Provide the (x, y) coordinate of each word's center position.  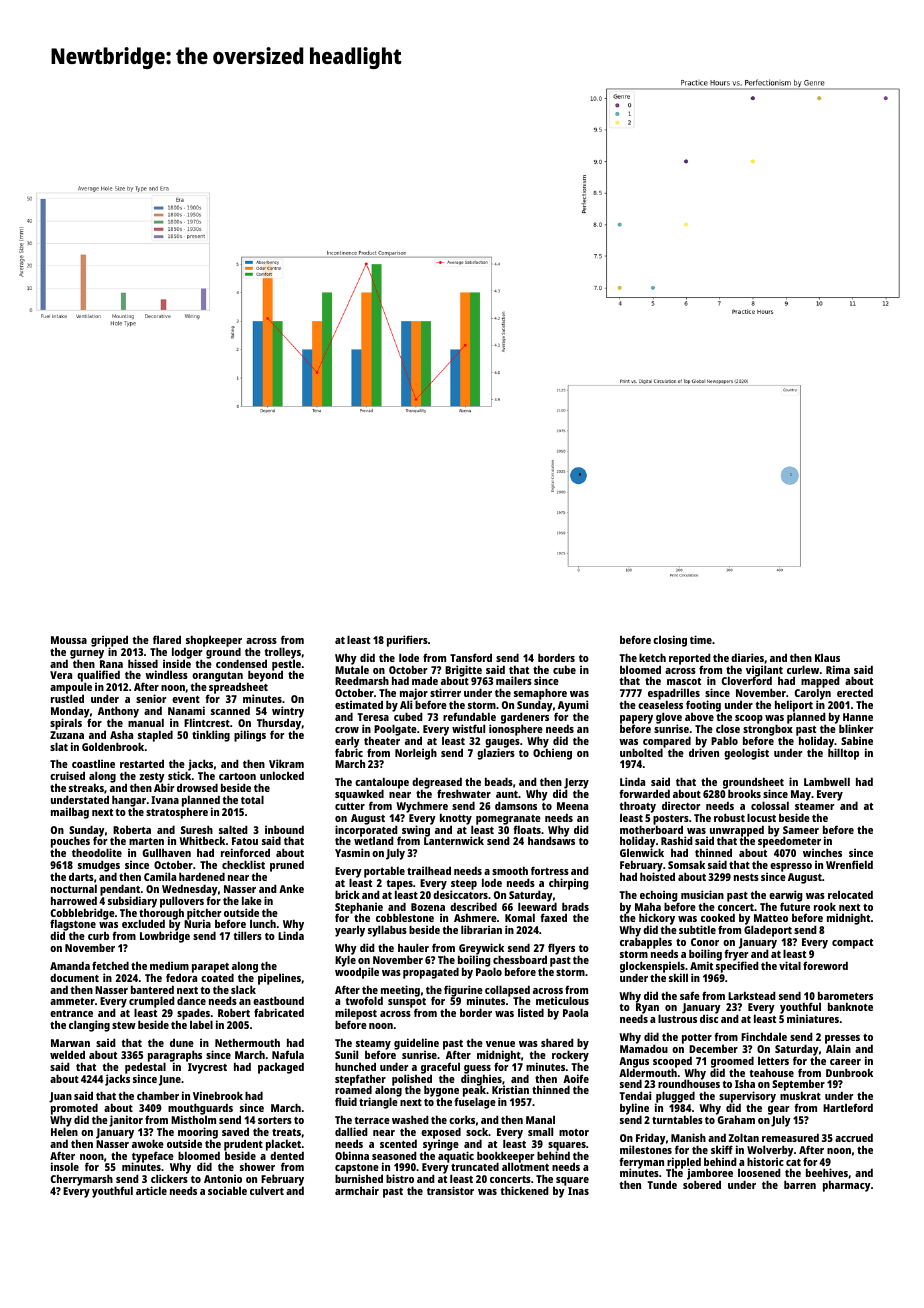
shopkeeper (213, 641)
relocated (850, 894)
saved (235, 1131)
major (414, 694)
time (701, 639)
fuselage (475, 1103)
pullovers (182, 902)
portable (384, 872)
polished (412, 1080)
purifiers (407, 641)
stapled (155, 736)
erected (855, 692)
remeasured (790, 1137)
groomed (732, 1062)
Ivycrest (207, 1068)
